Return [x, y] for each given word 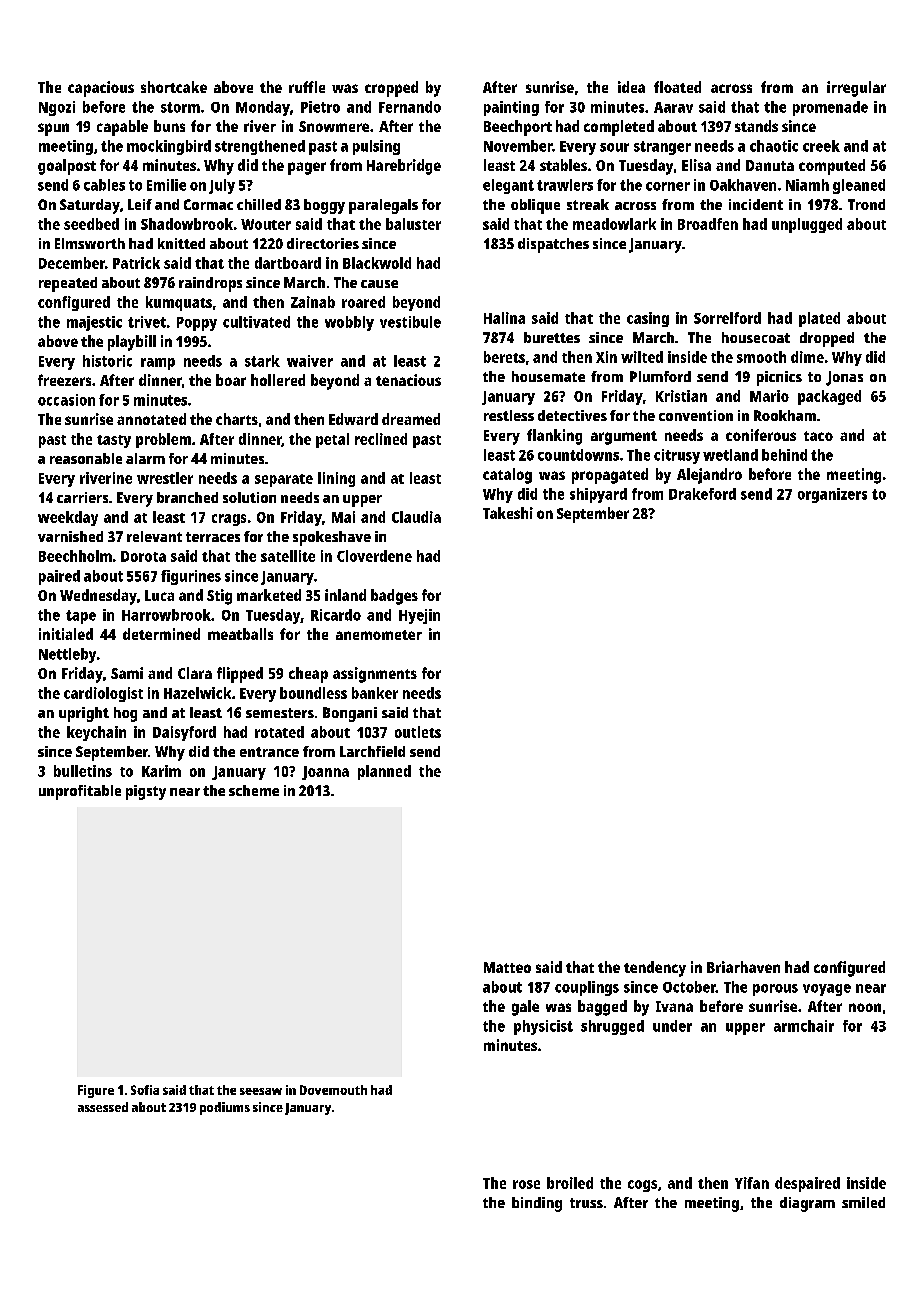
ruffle [307, 87]
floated [677, 87]
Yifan [752, 1183]
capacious [101, 89]
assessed [103, 1107]
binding [537, 1204]
